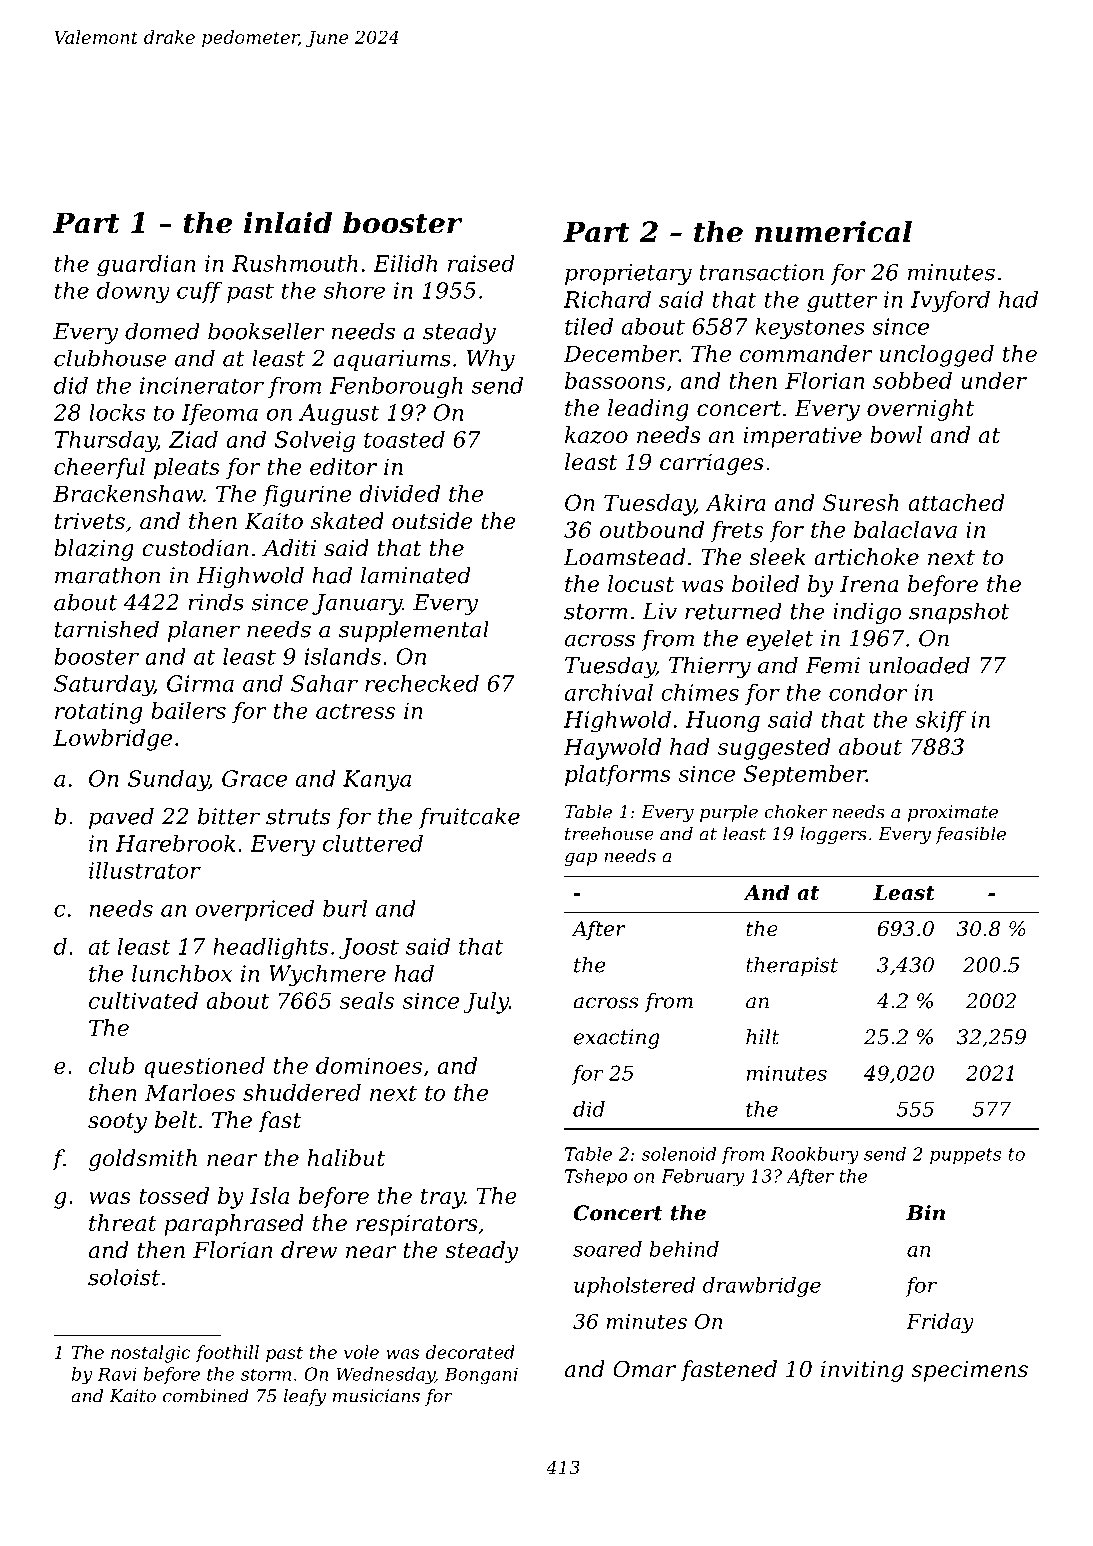 This document has height=1546, width=1093. Describe the element at coordinates (965, 1156) in the document. I see `puppets` at that location.
